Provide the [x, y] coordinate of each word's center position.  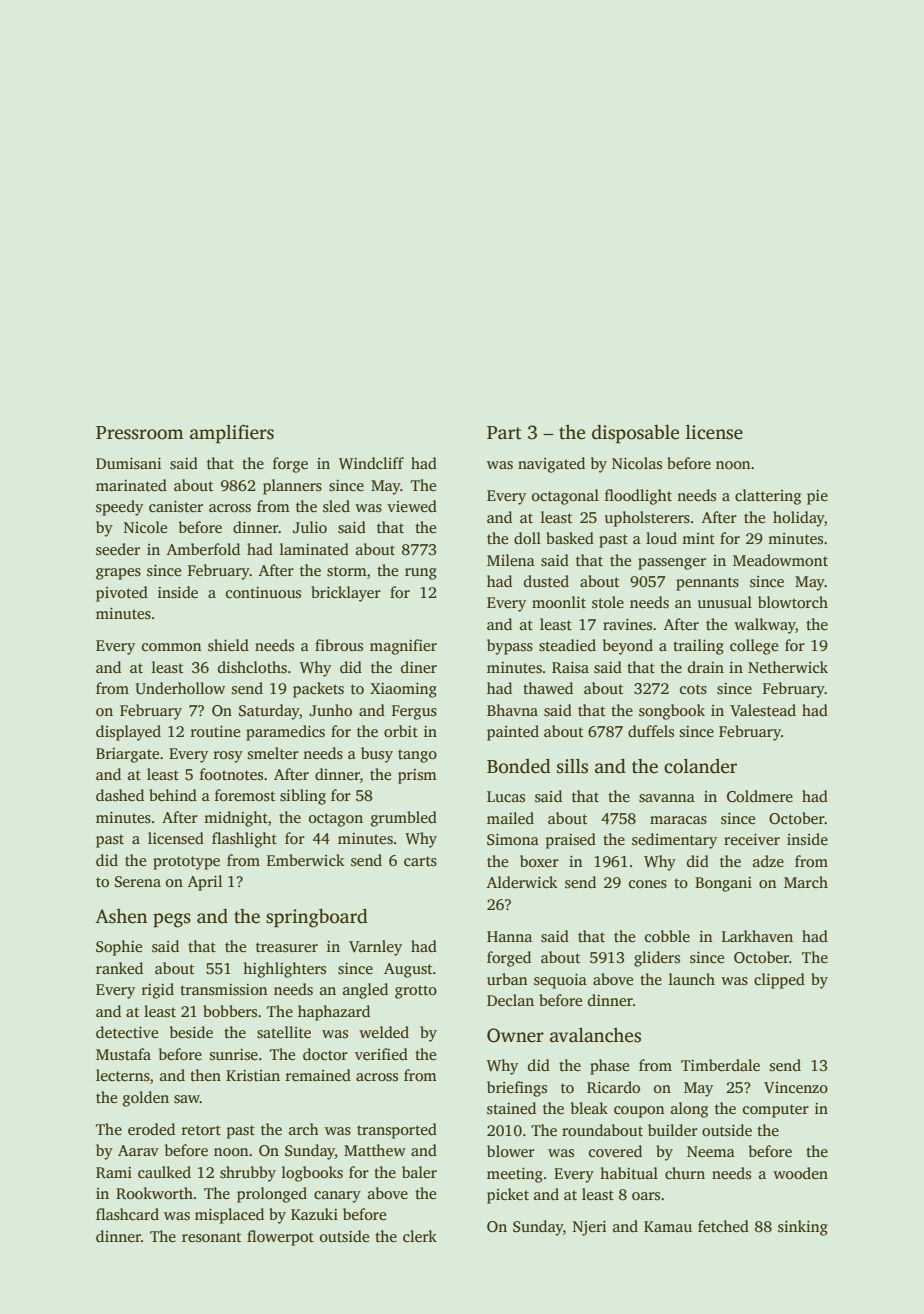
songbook [672, 712]
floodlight [638, 497]
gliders [657, 959]
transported [397, 1131]
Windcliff [371, 463]
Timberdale [720, 1065]
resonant [211, 1237]
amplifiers [232, 433]
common [171, 647]
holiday [799, 519]
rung [421, 574]
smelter [273, 753]
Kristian [253, 1076]
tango [417, 756]
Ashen [121, 916]
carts [420, 861]
